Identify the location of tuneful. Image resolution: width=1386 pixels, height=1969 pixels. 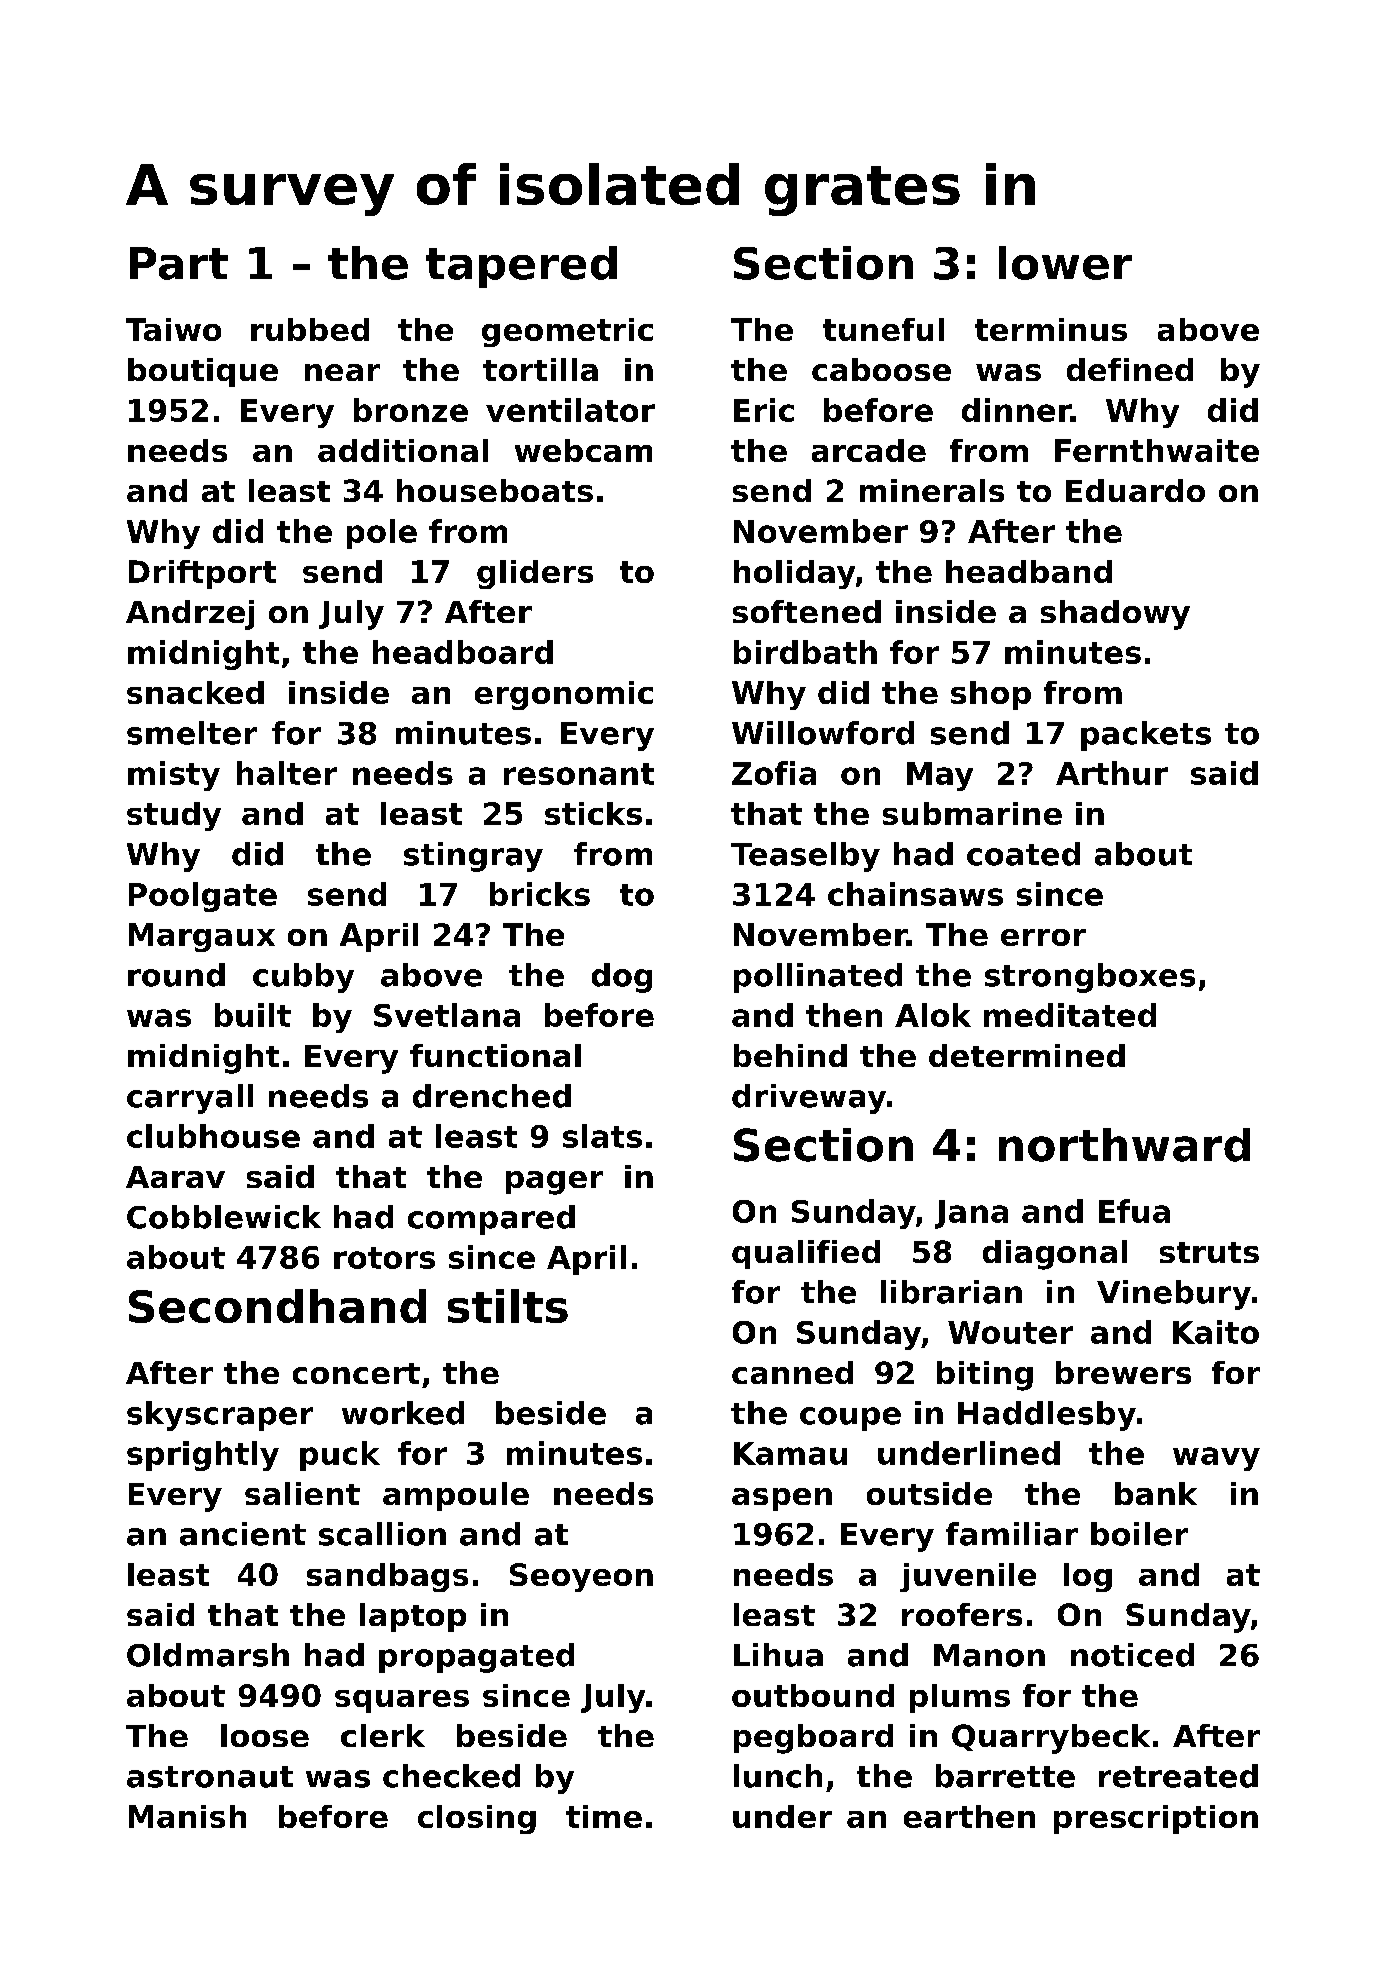
(883, 329).
